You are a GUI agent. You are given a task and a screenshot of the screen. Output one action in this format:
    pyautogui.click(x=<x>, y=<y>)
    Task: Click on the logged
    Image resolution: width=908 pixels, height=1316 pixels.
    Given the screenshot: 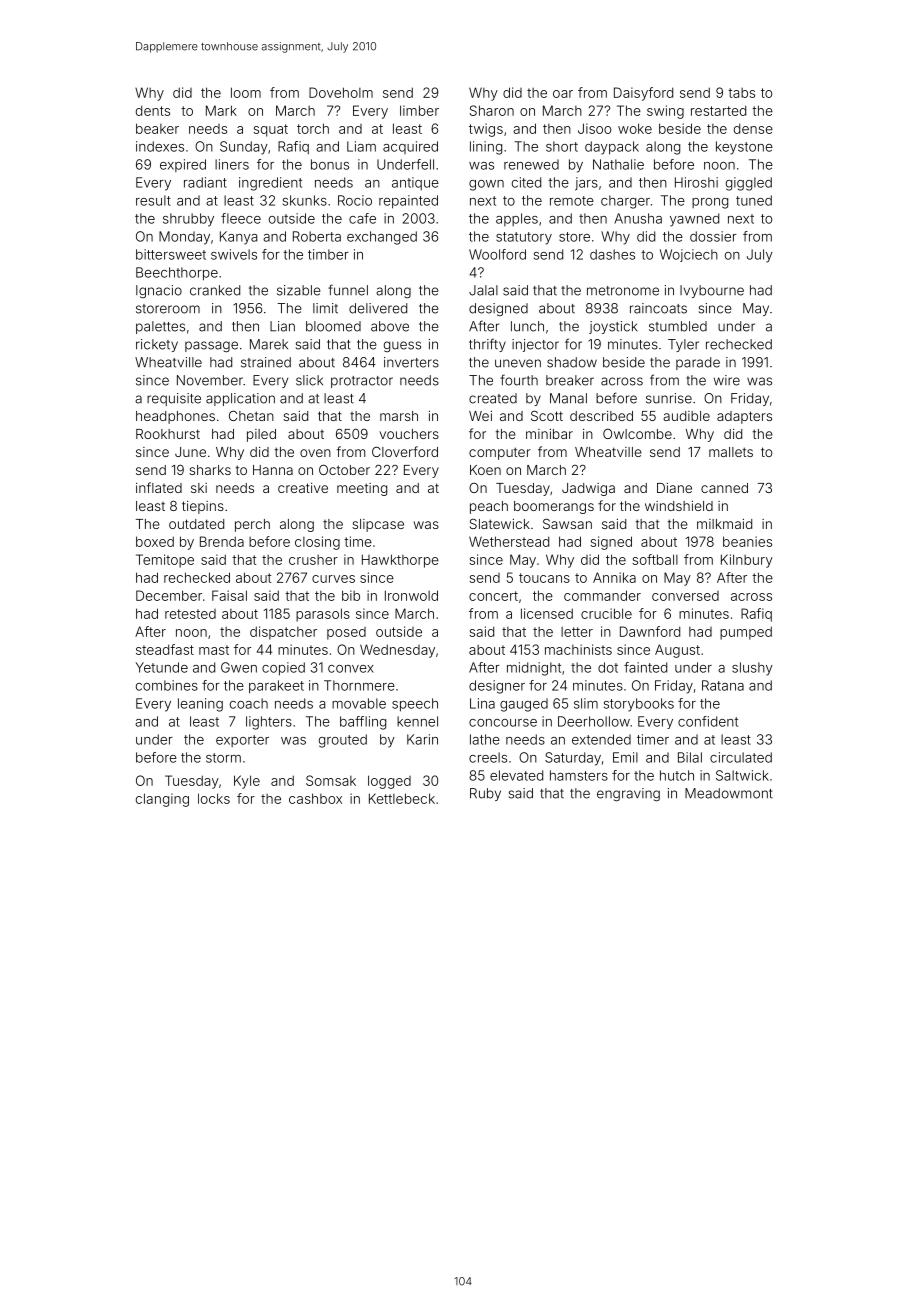 What is the action you would take?
    pyautogui.click(x=389, y=782)
